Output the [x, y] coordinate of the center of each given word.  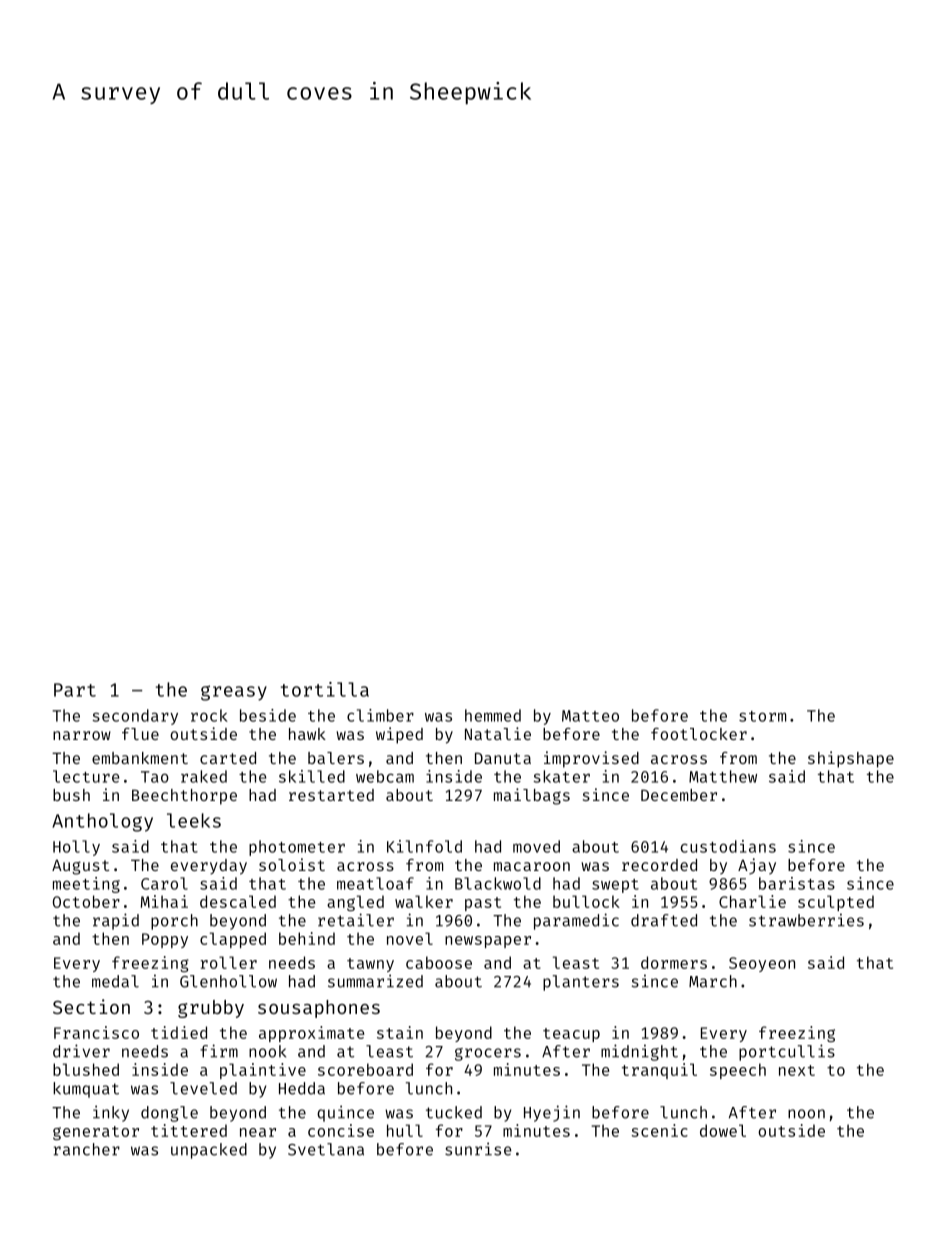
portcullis [787, 1052]
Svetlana [326, 1149]
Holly [76, 848]
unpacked [209, 1151]
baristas [797, 883]
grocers [488, 1054]
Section [91, 1006]
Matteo [590, 716]
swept [615, 886]
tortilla [325, 689]
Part [75, 690]
